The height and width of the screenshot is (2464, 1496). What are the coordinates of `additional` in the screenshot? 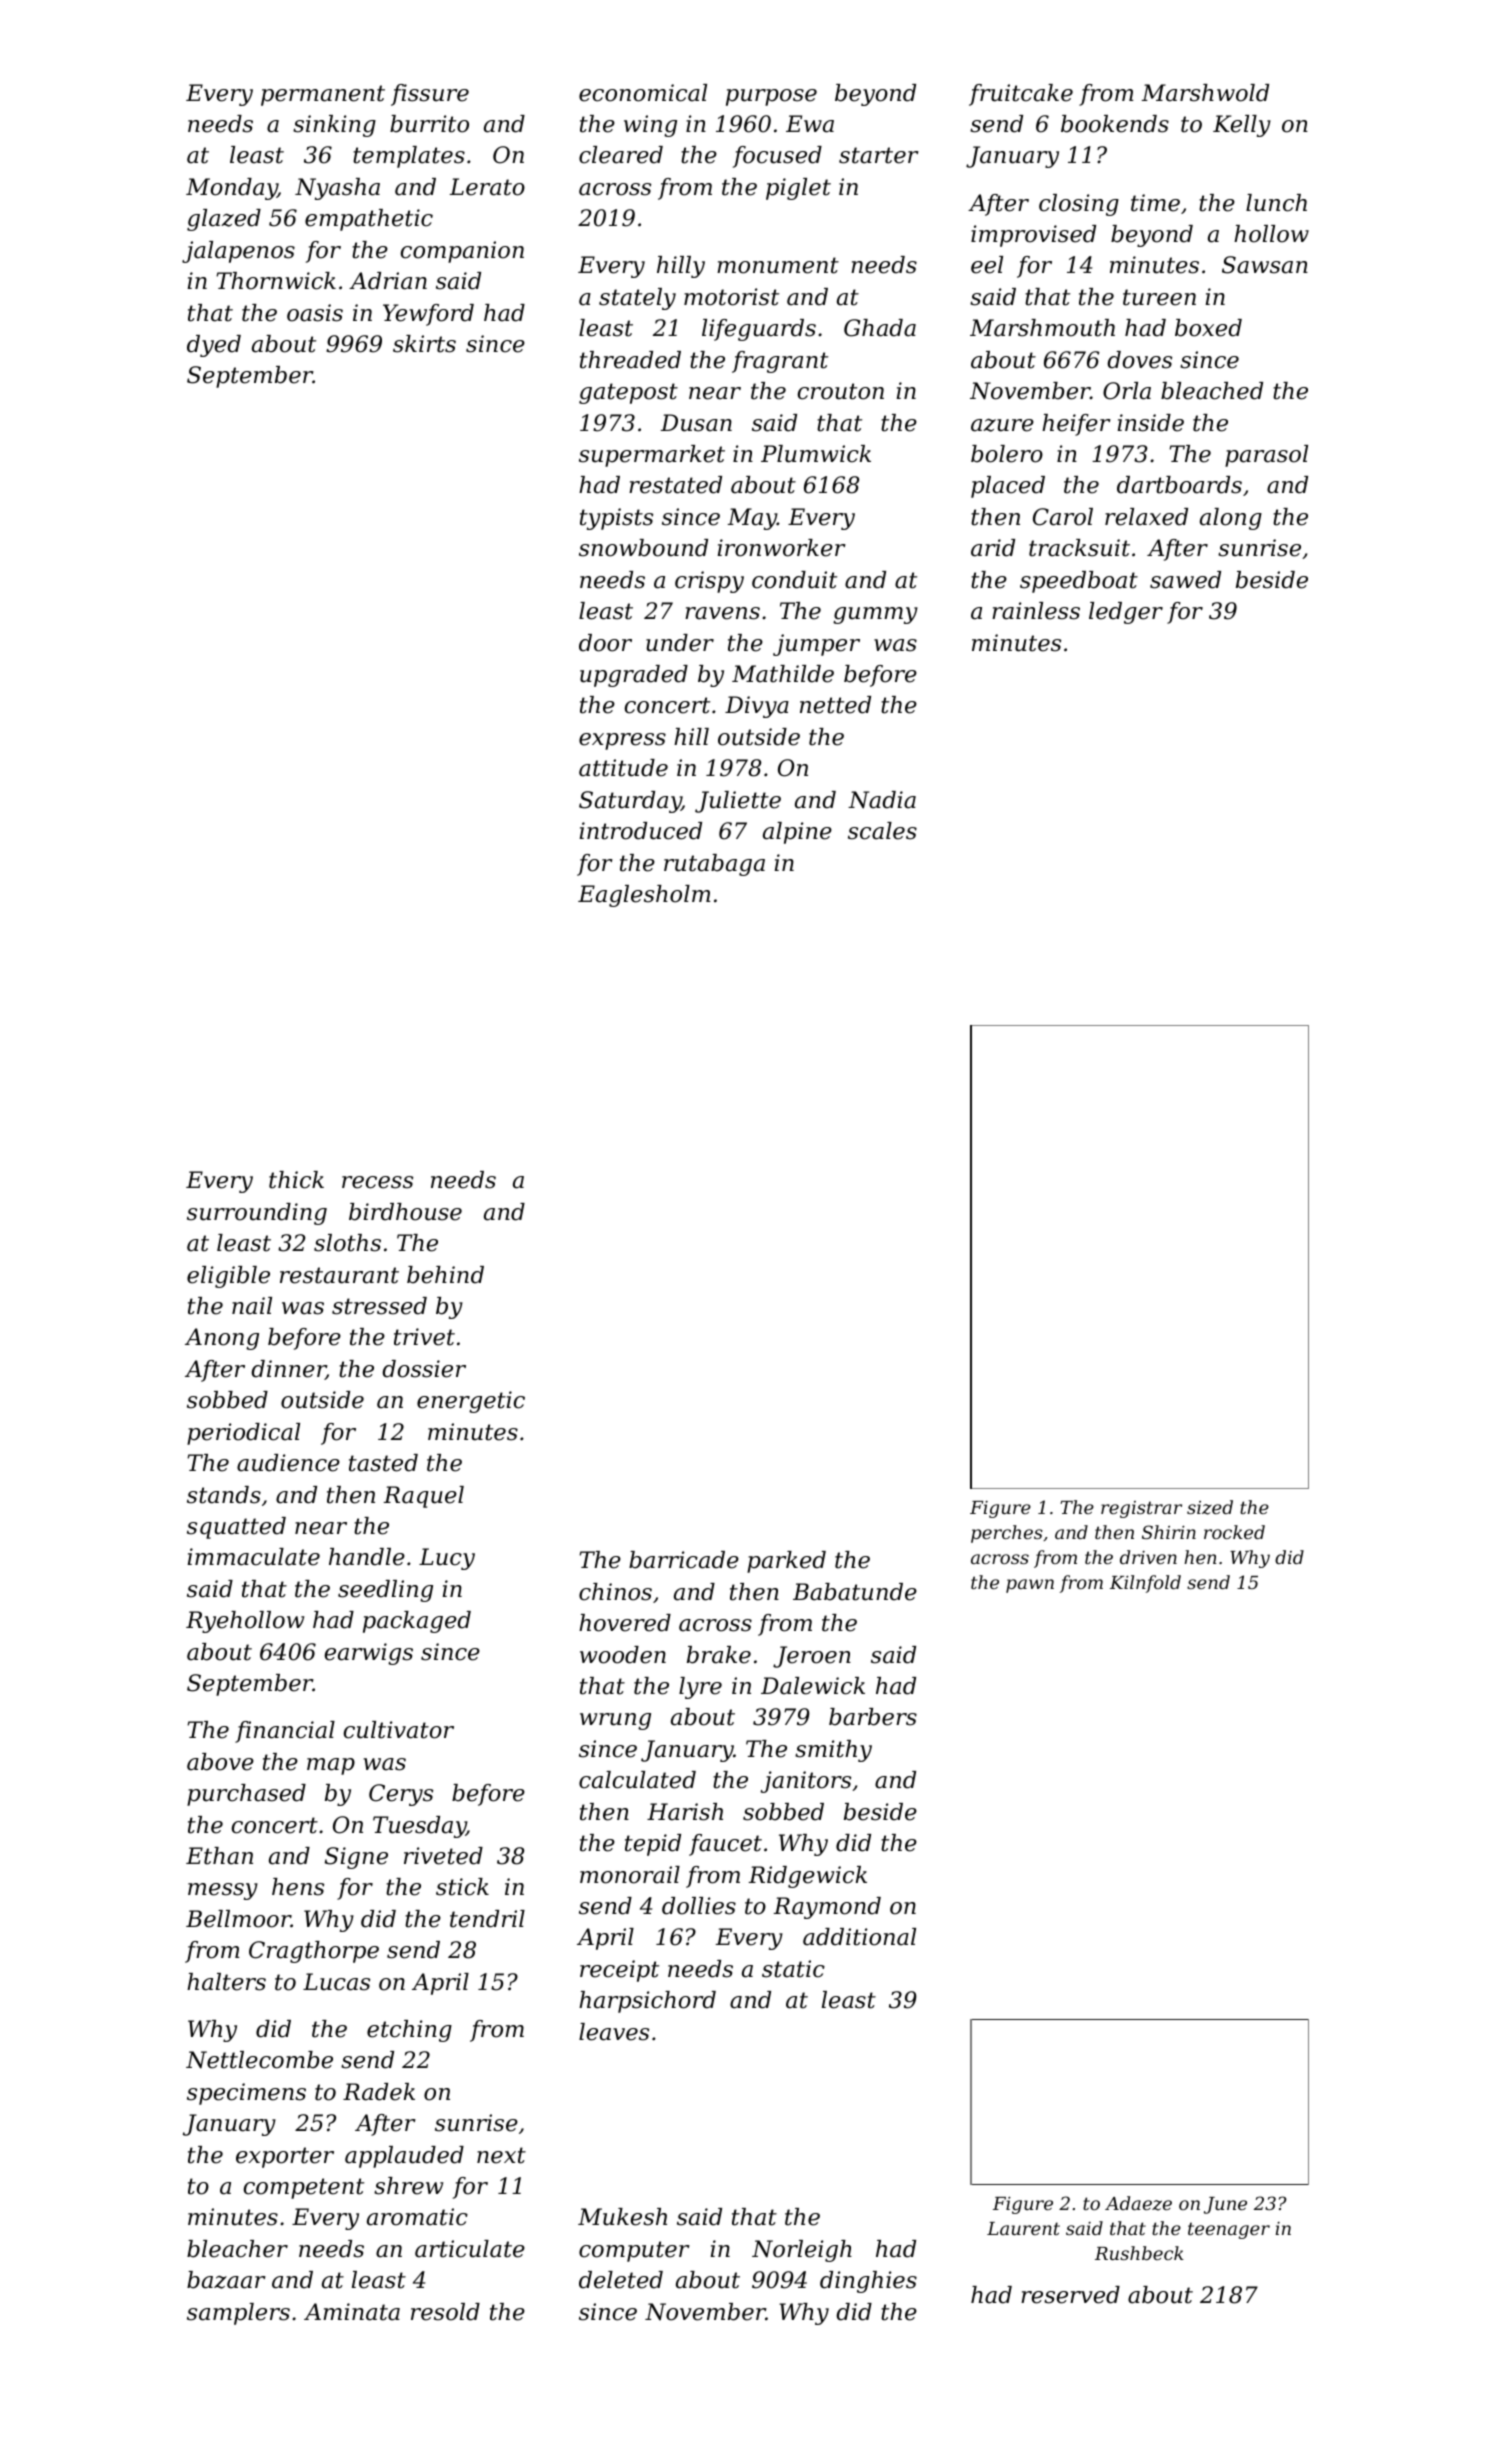 It's located at (859, 1937).
